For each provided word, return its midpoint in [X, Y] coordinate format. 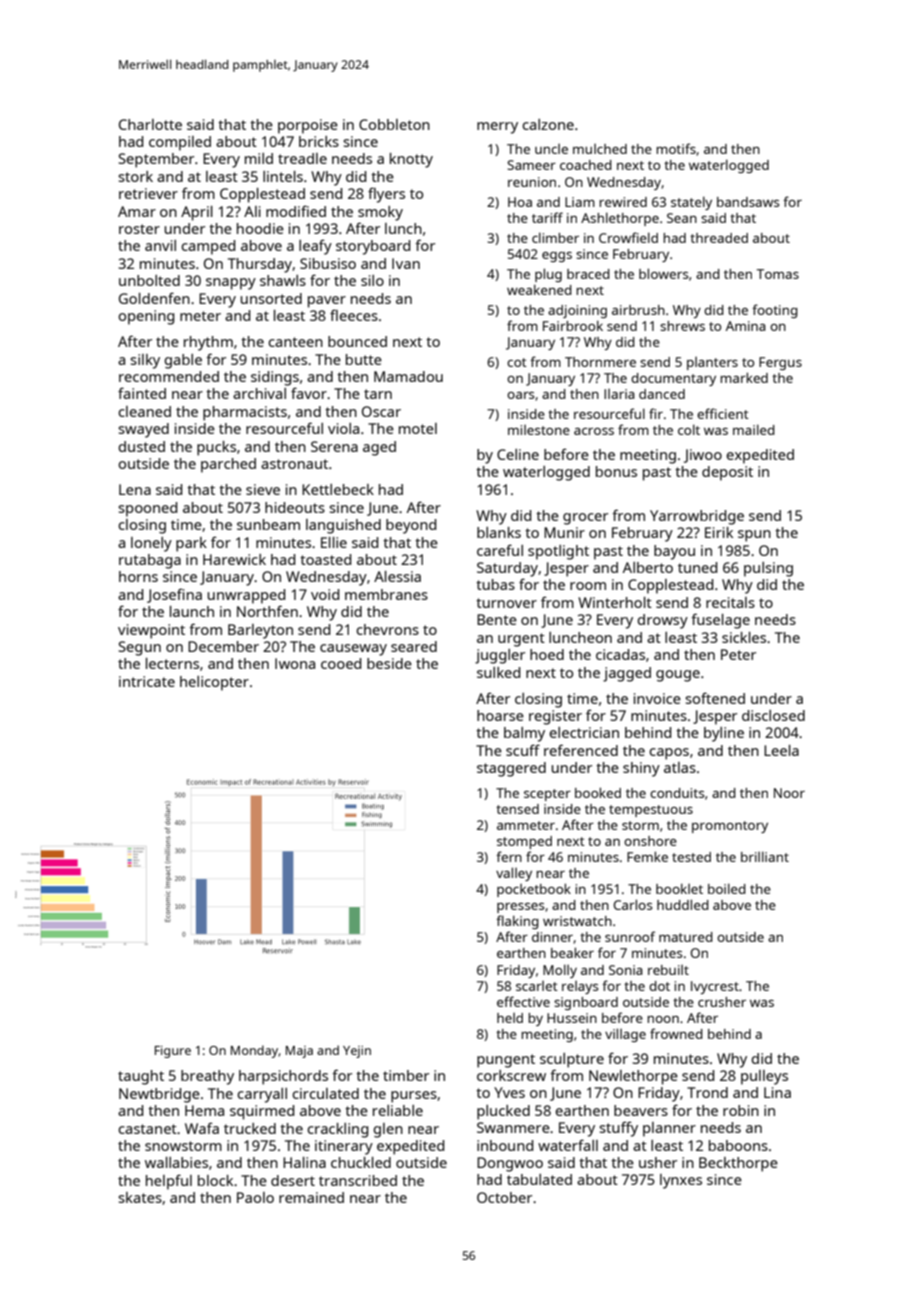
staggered [511, 769]
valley [514, 874]
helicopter [214, 683]
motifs [676, 148]
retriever [148, 193]
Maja [299, 1052]
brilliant [765, 856]
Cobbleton [394, 124]
